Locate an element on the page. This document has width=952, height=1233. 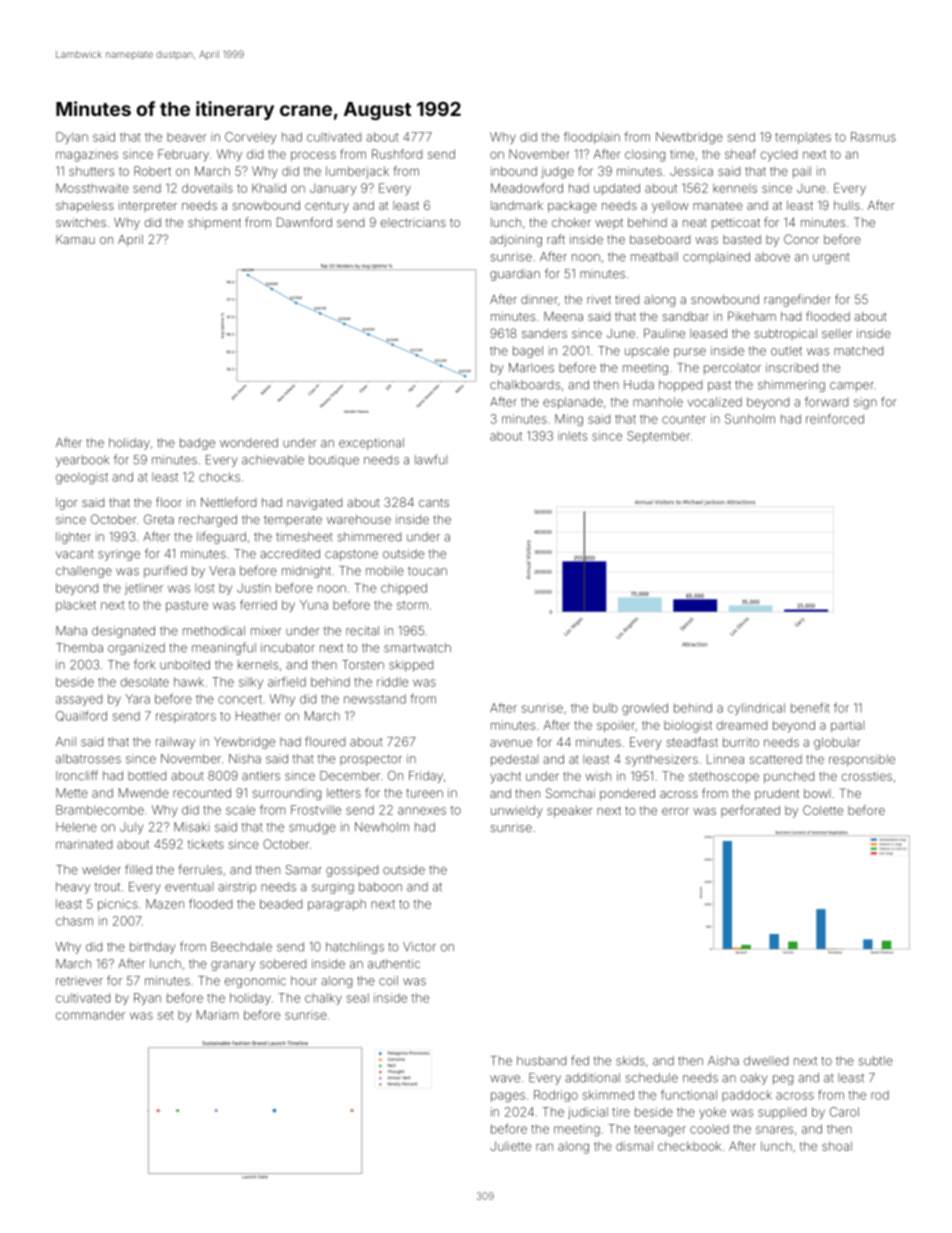
Kamau is located at coordinates (75, 239).
